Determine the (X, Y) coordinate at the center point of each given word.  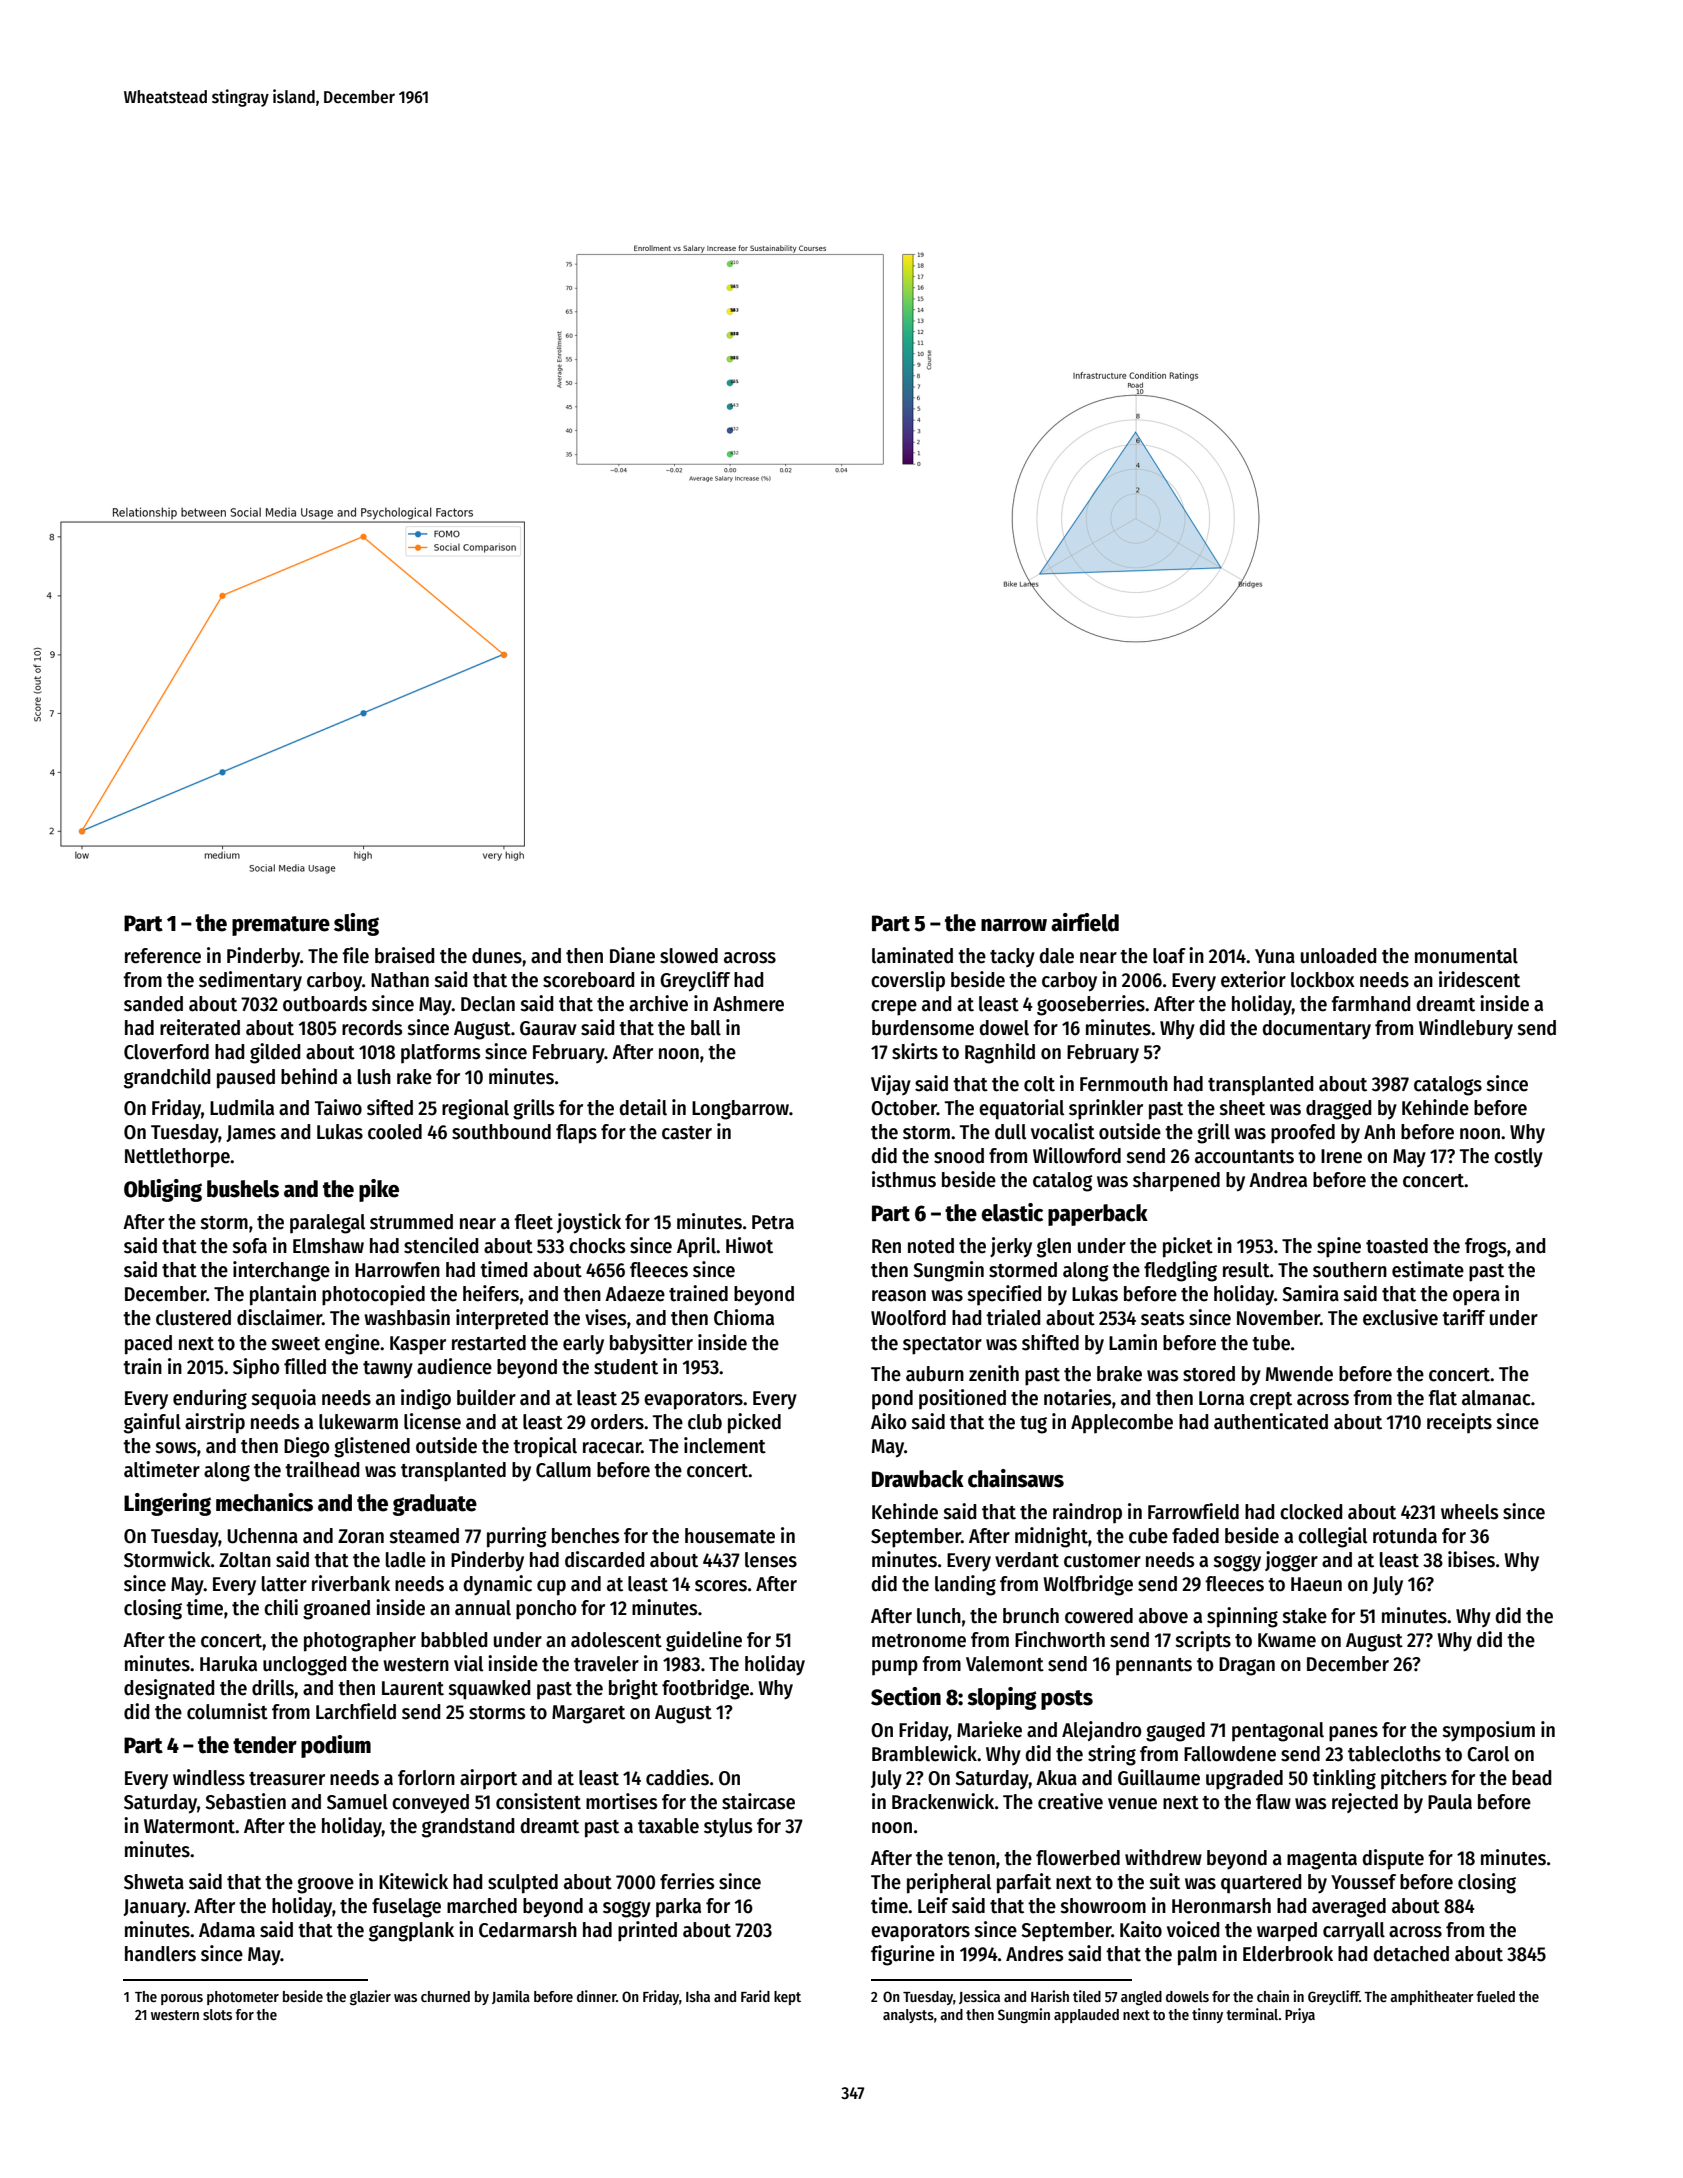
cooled (395, 1132)
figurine (903, 1955)
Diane (632, 955)
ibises (1471, 1559)
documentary (1316, 1030)
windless (209, 1777)
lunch (939, 1616)
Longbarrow (740, 1110)
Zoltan (245, 1560)
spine (1339, 1247)
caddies (677, 1777)
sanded (153, 1004)
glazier (370, 1997)
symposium (1488, 1731)
